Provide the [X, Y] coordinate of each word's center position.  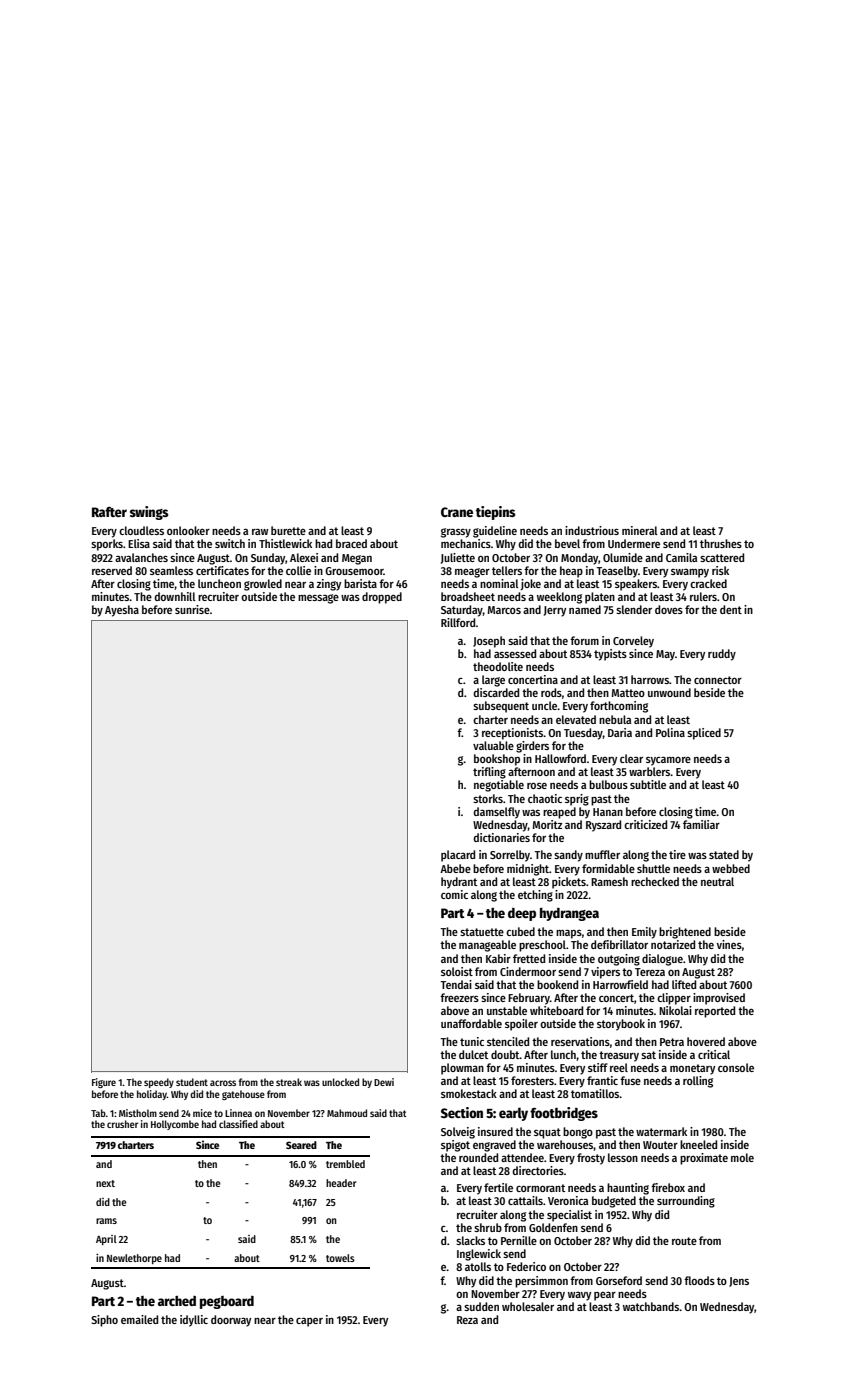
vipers [605, 973]
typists [610, 655]
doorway [231, 1321]
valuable [493, 745]
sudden [481, 1306]
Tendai [456, 984]
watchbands [651, 1306]
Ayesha [122, 611]
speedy [159, 1083]
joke [531, 585]
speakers [636, 585]
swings [149, 513]
